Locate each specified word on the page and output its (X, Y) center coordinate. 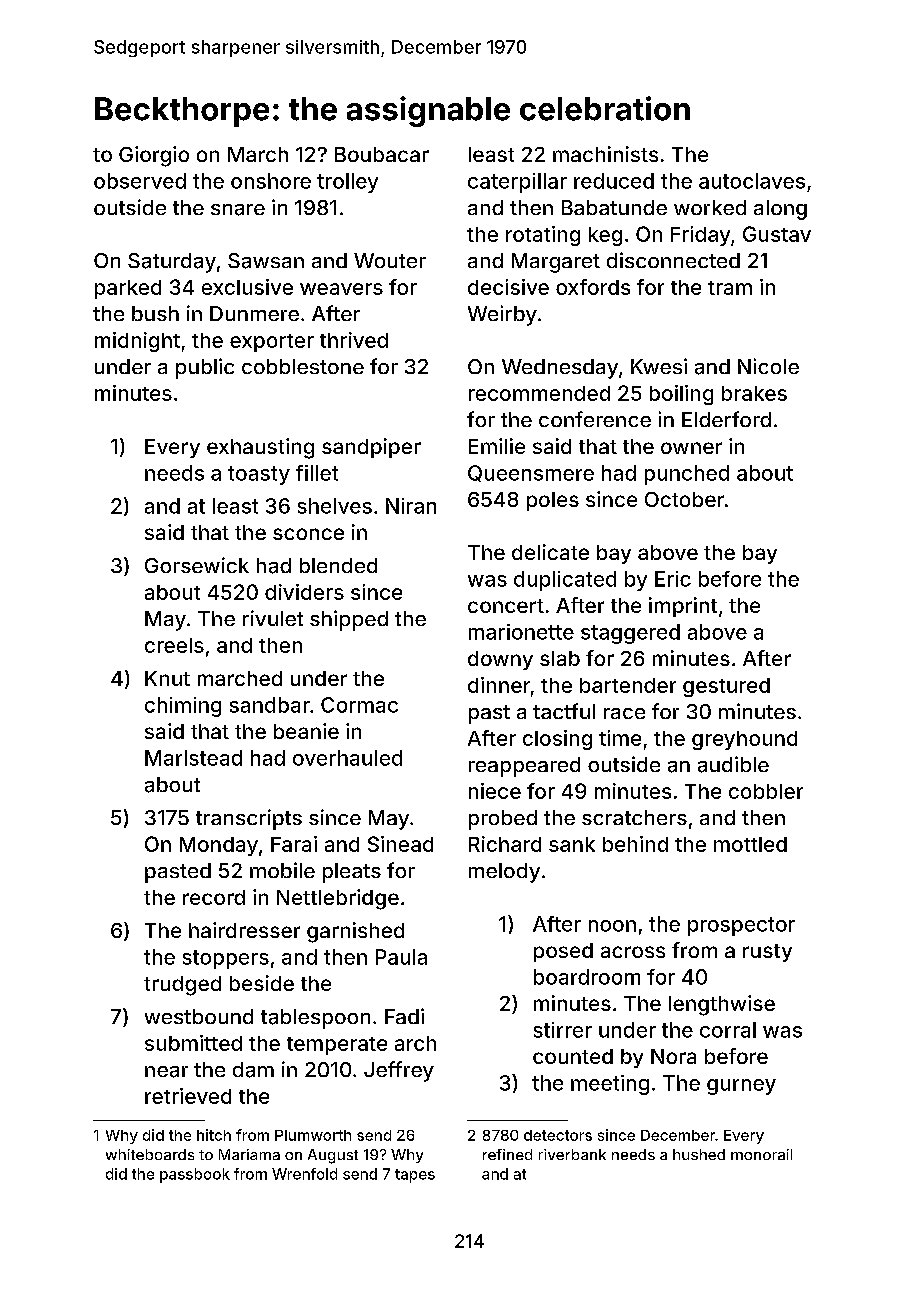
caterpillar (517, 183)
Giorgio (154, 156)
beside (262, 983)
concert (506, 606)
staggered (630, 634)
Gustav (777, 234)
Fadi (404, 1016)
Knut (167, 678)
